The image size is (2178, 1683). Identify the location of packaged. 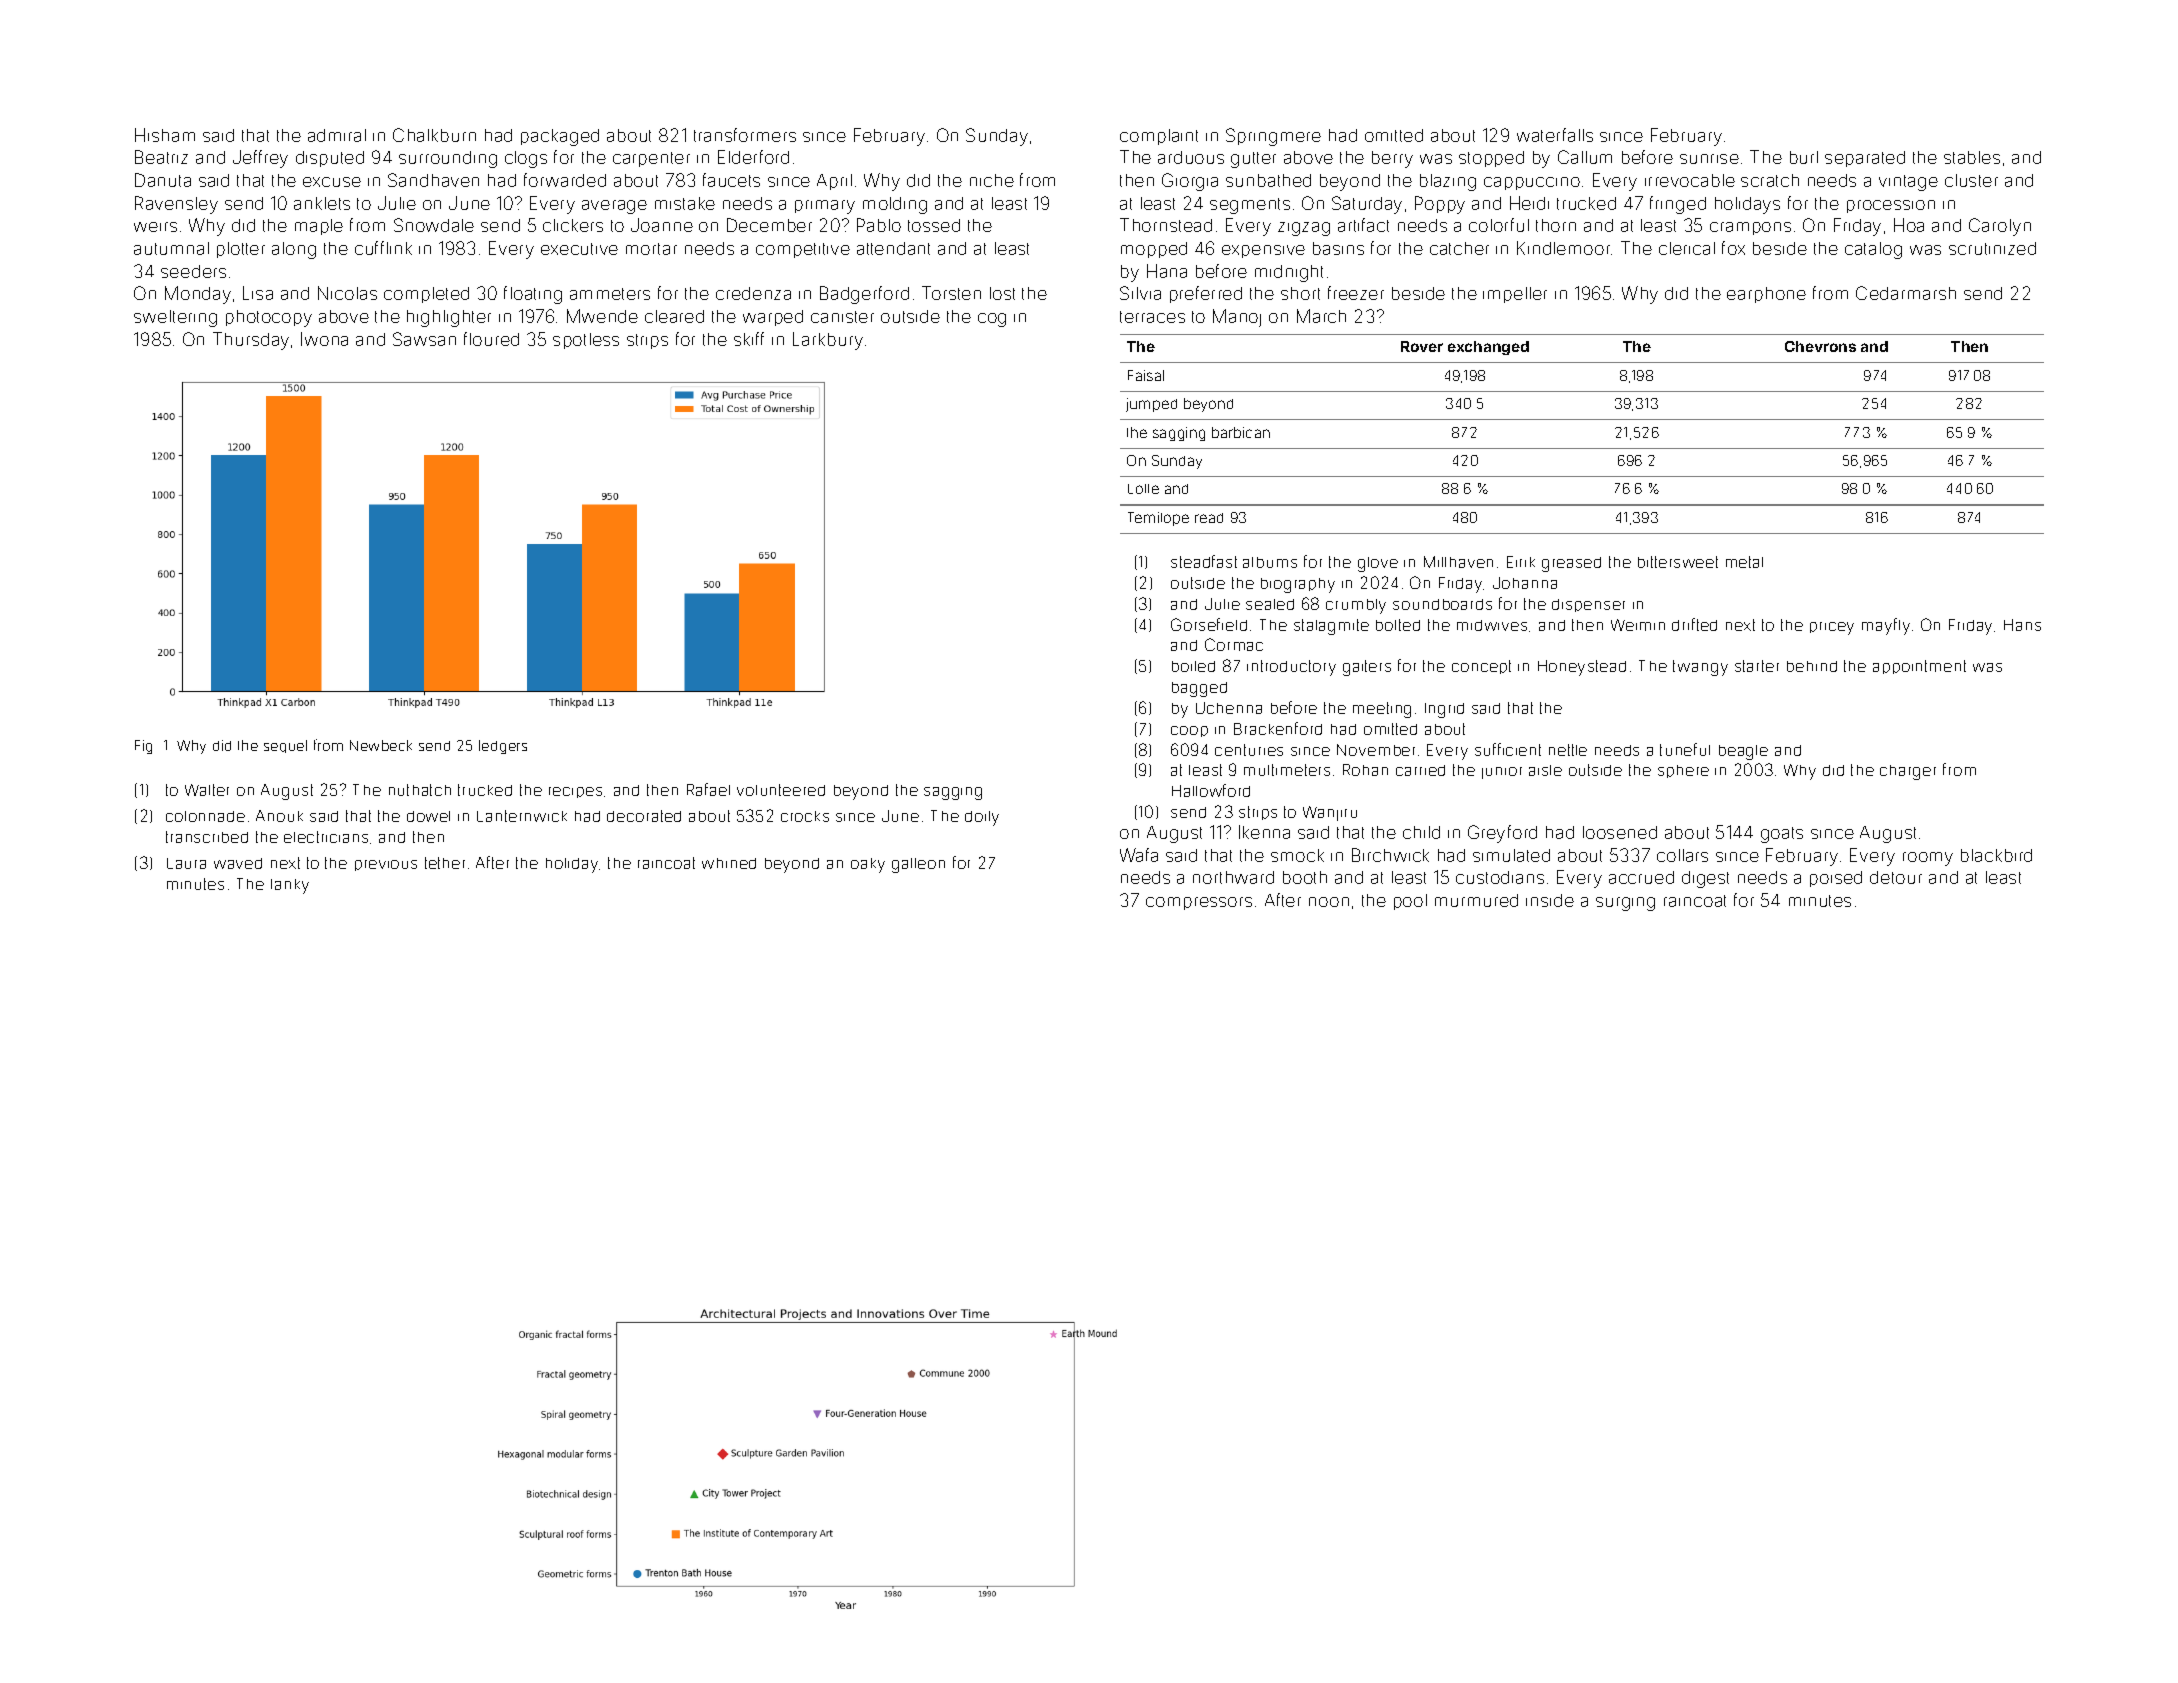
(560, 137).
